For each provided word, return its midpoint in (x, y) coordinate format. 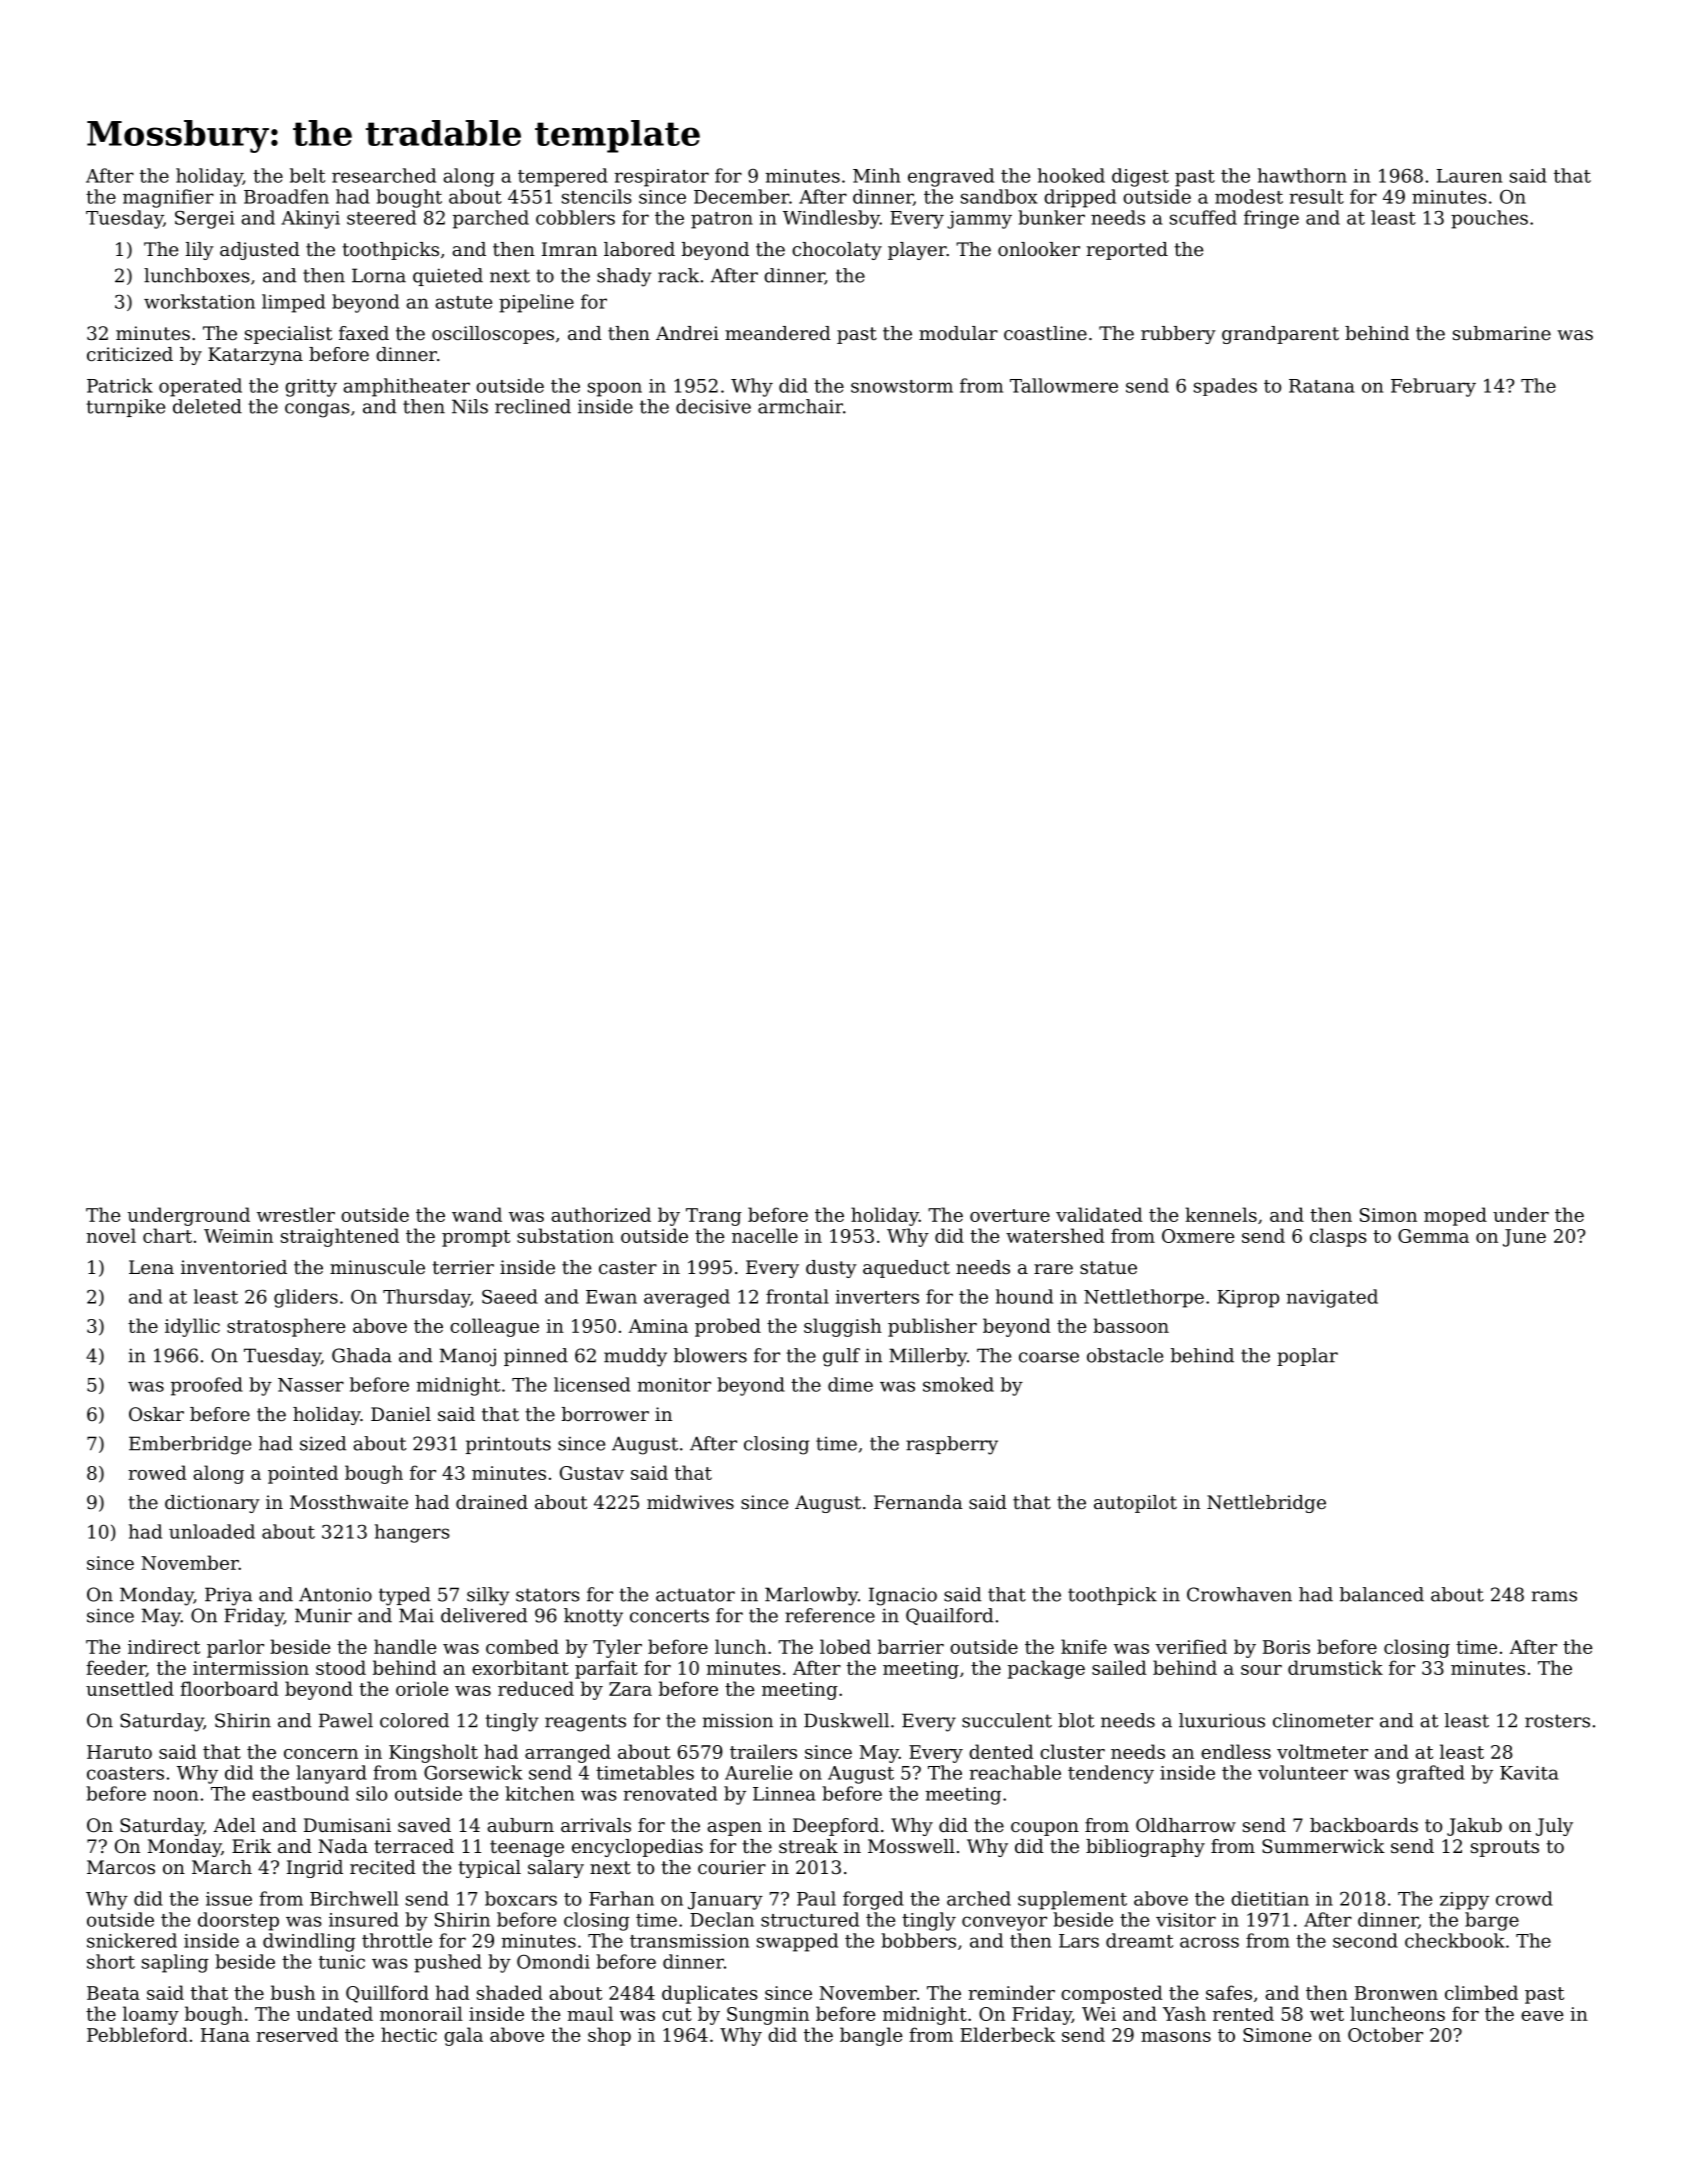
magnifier (168, 198)
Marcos (121, 1867)
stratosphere (286, 1327)
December (741, 196)
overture (1010, 1215)
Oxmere (1198, 1236)
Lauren (1469, 176)
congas (317, 410)
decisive (713, 406)
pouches (1489, 219)
